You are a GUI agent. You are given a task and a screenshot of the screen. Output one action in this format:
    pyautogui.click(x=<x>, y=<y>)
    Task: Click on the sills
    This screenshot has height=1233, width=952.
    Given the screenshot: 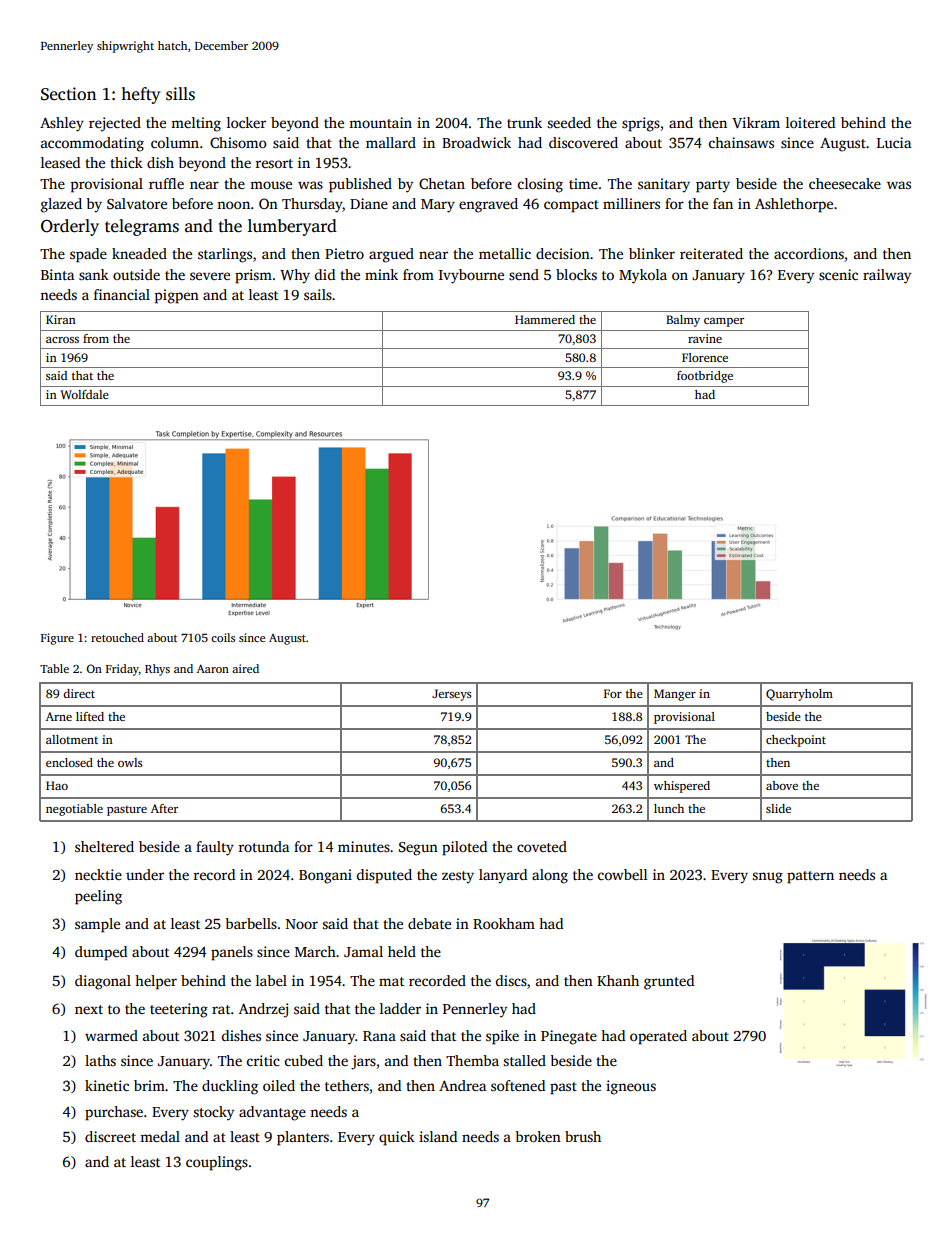 What is the action you would take?
    pyautogui.click(x=180, y=94)
